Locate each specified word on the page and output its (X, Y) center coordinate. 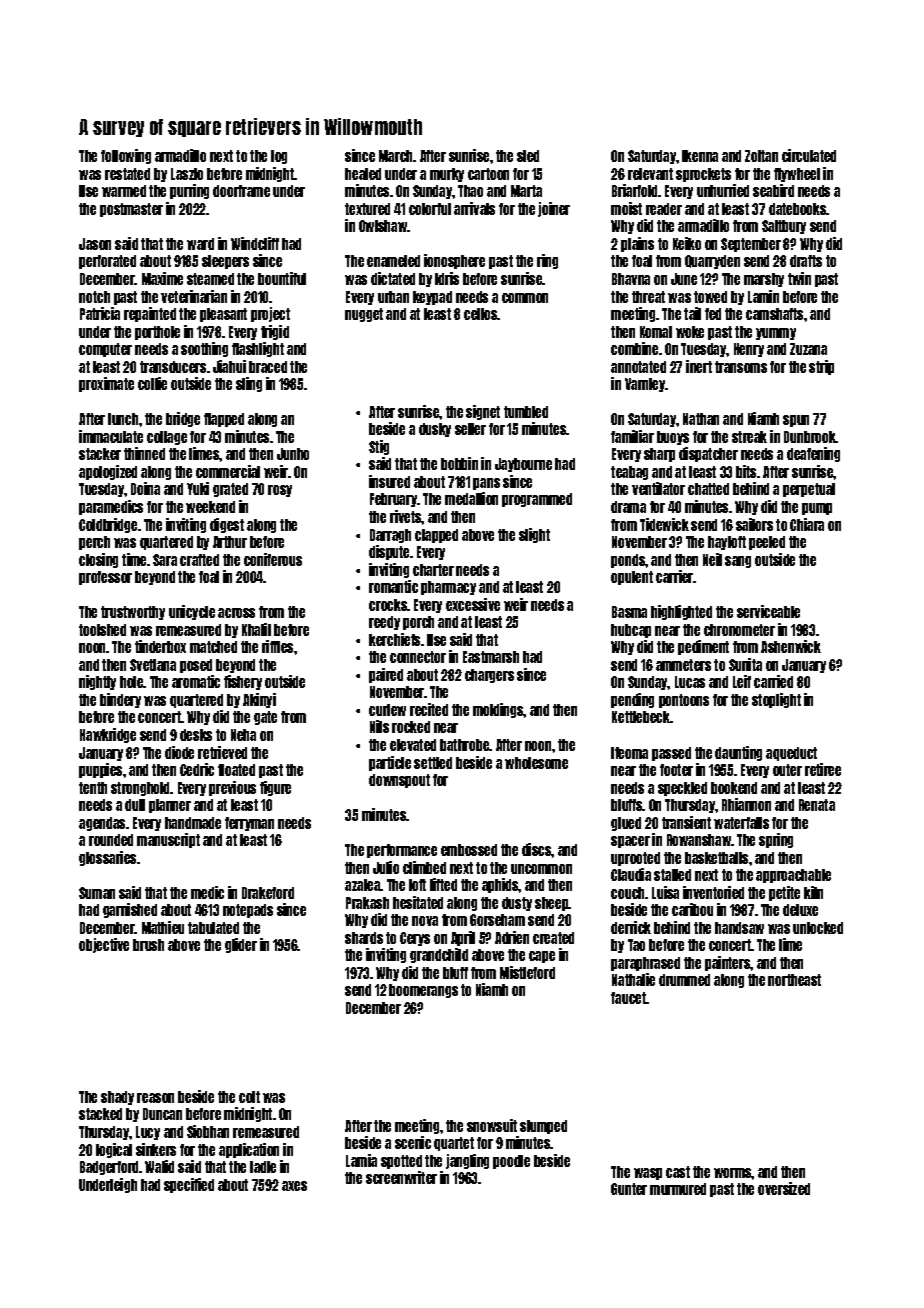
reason (155, 1098)
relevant (650, 174)
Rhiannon (746, 804)
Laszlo (187, 174)
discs (537, 849)
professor (105, 578)
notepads (248, 911)
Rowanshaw (699, 840)
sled (528, 156)
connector (418, 657)
